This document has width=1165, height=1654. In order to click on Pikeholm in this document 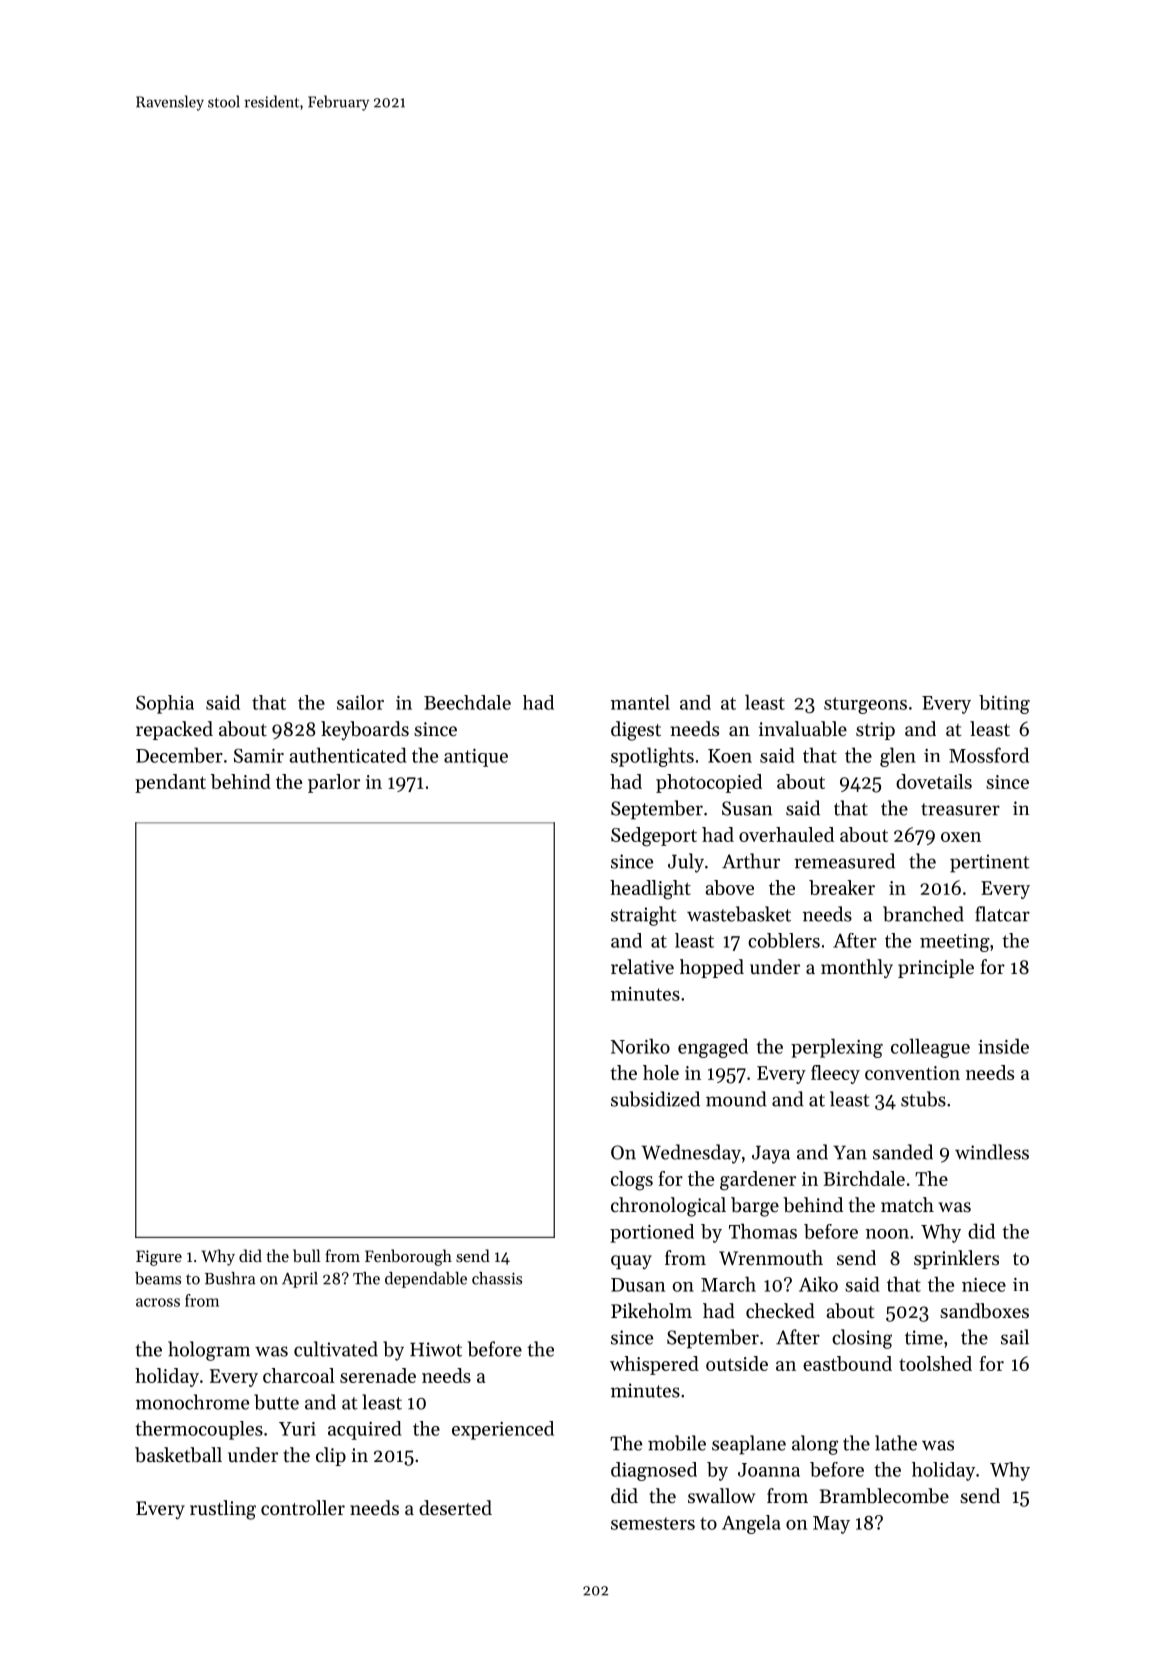, I will do `click(651, 1310)`.
